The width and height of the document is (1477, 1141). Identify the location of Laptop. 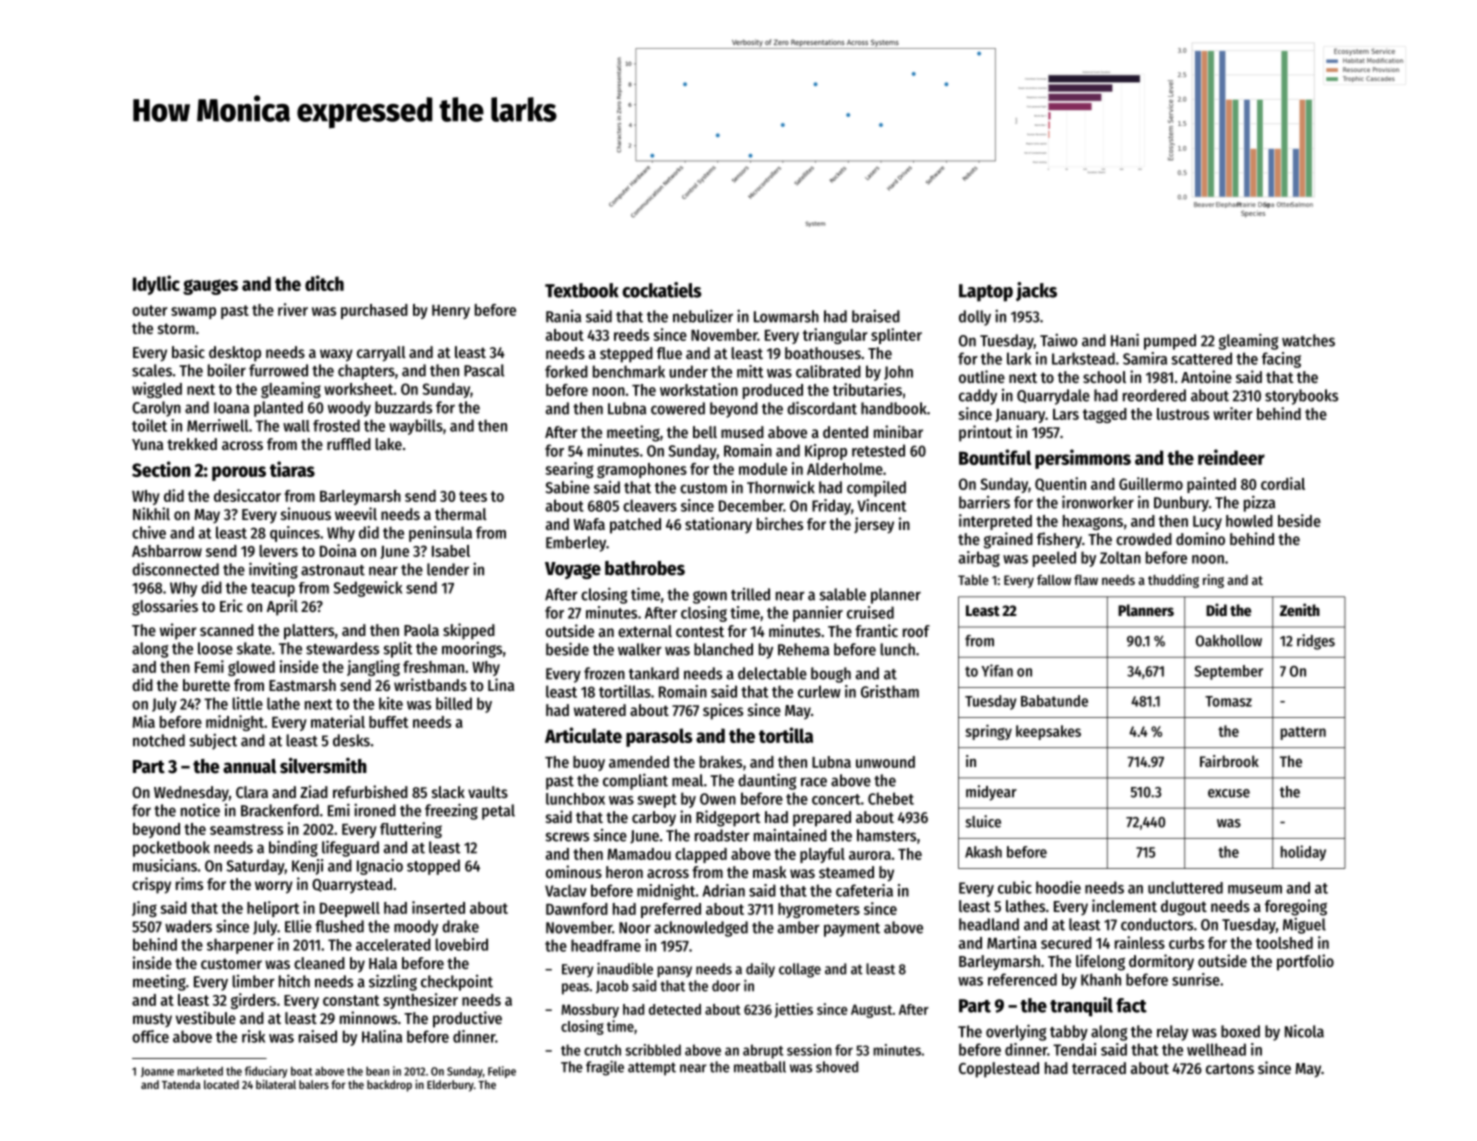
(986, 293).
